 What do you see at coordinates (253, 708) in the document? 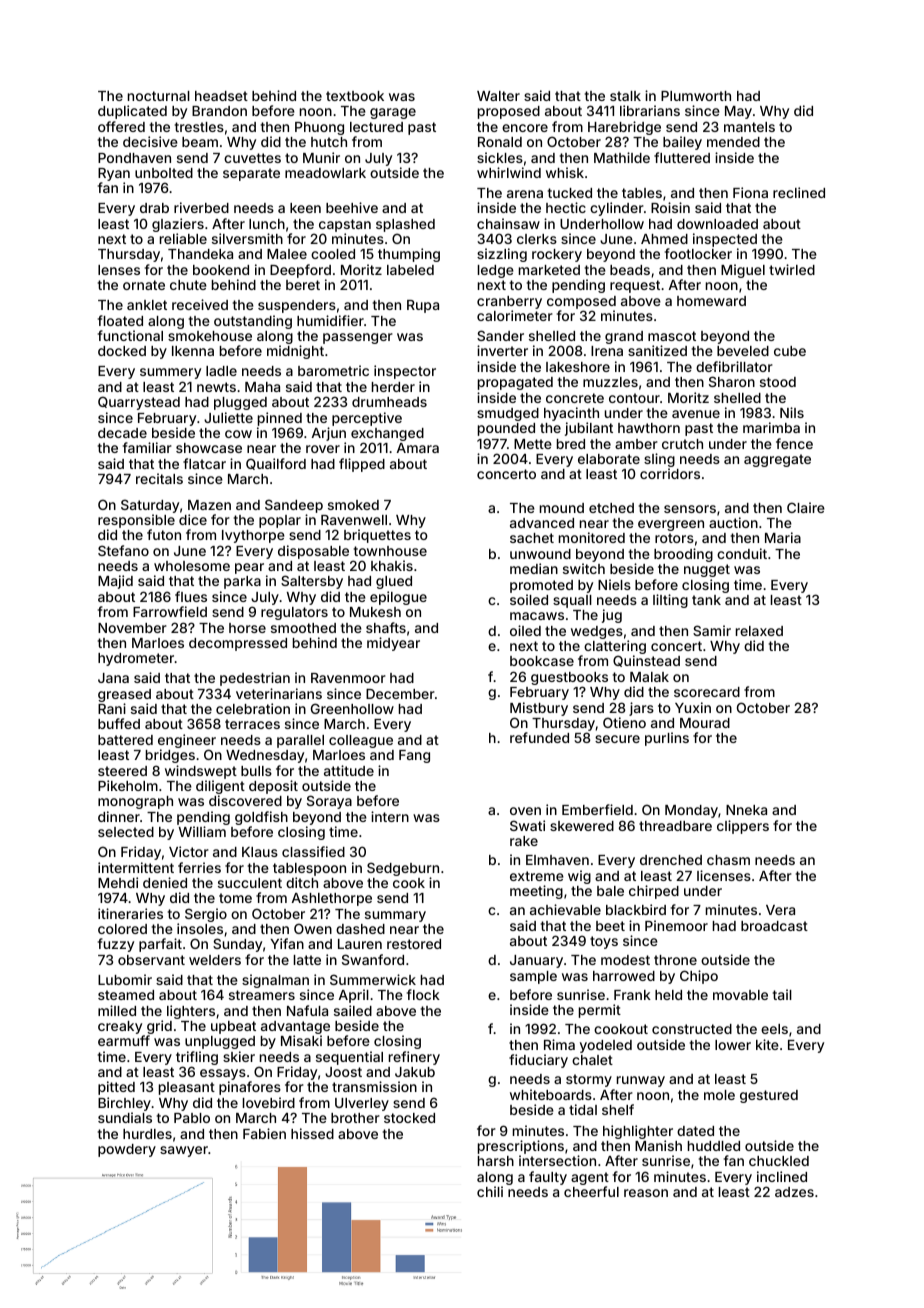
I see `celebration` at bounding box center [253, 708].
